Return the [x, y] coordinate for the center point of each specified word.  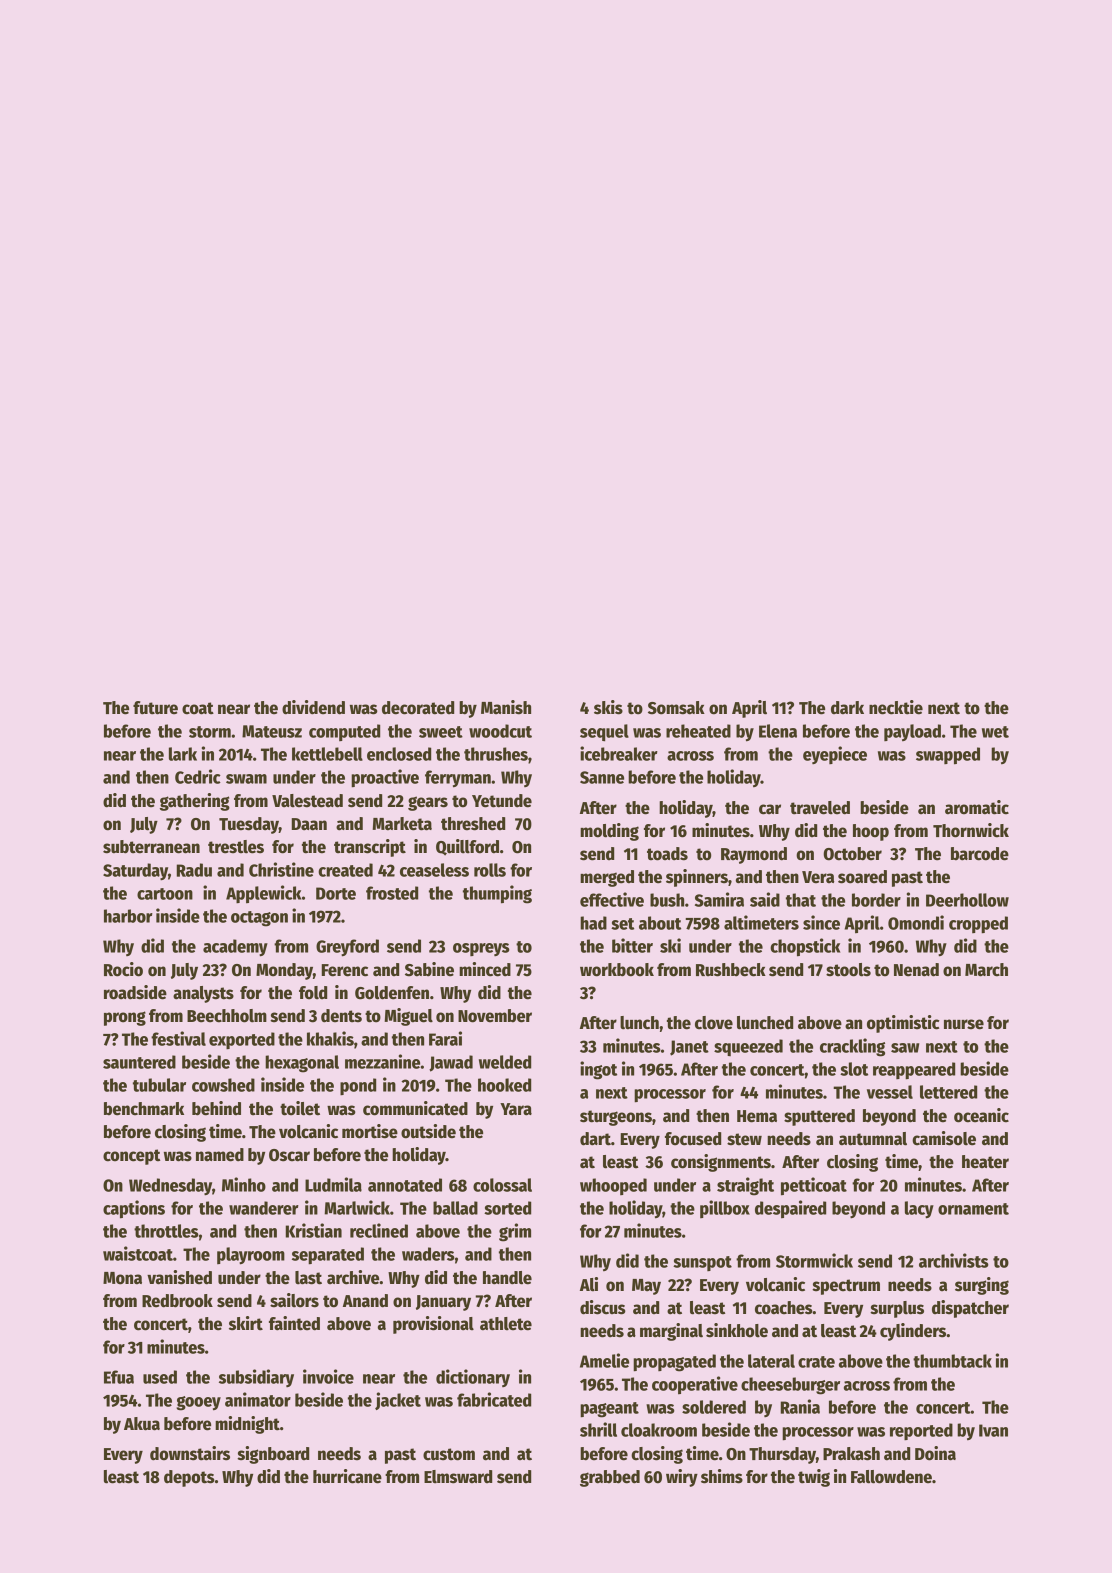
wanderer [264, 1208]
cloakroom [659, 1430]
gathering [195, 802]
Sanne [602, 777]
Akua [142, 1424]
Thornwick [971, 830]
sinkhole [737, 1330]
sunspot [702, 1263]
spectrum [846, 1287]
